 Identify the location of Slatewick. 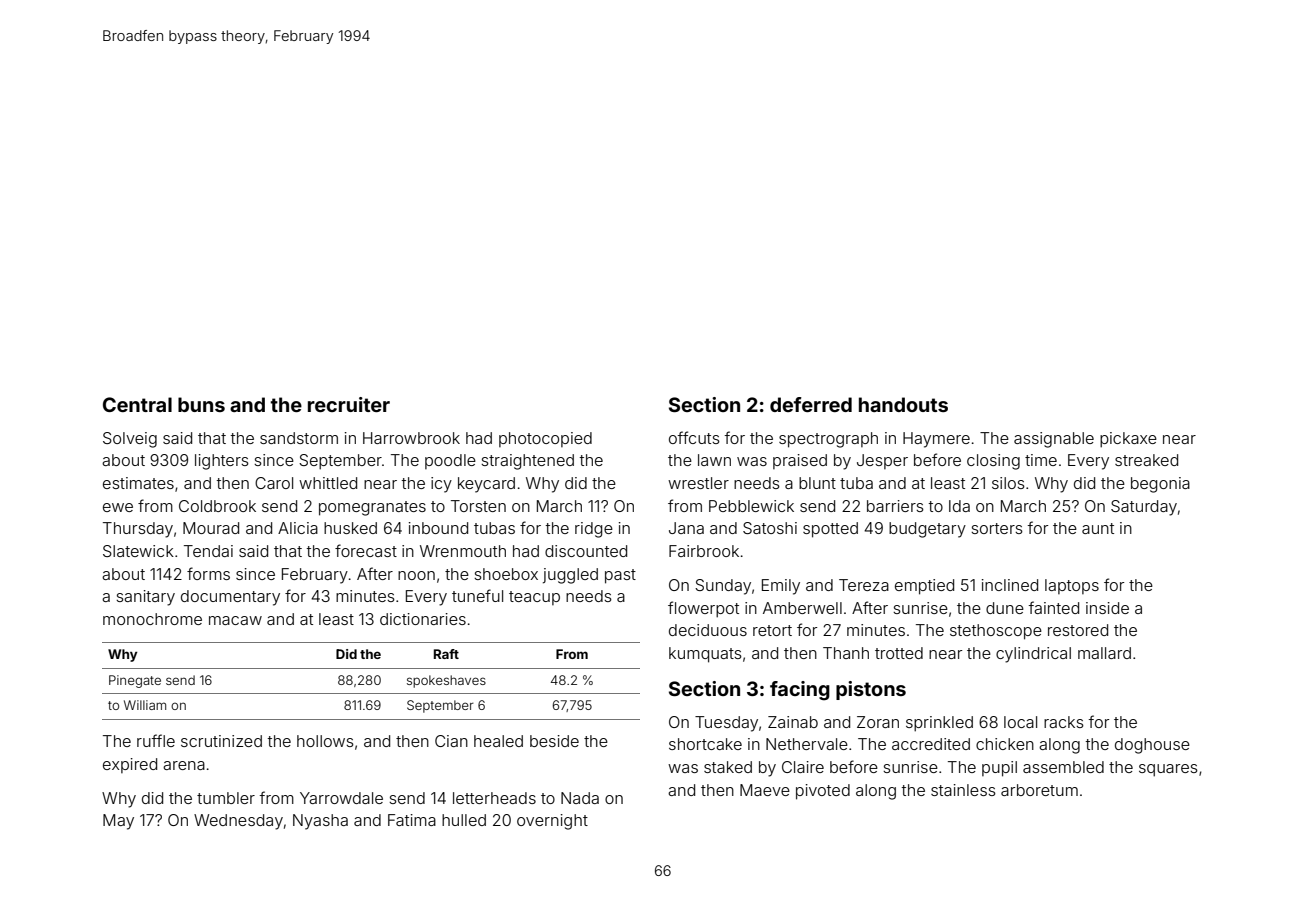
(138, 551).
